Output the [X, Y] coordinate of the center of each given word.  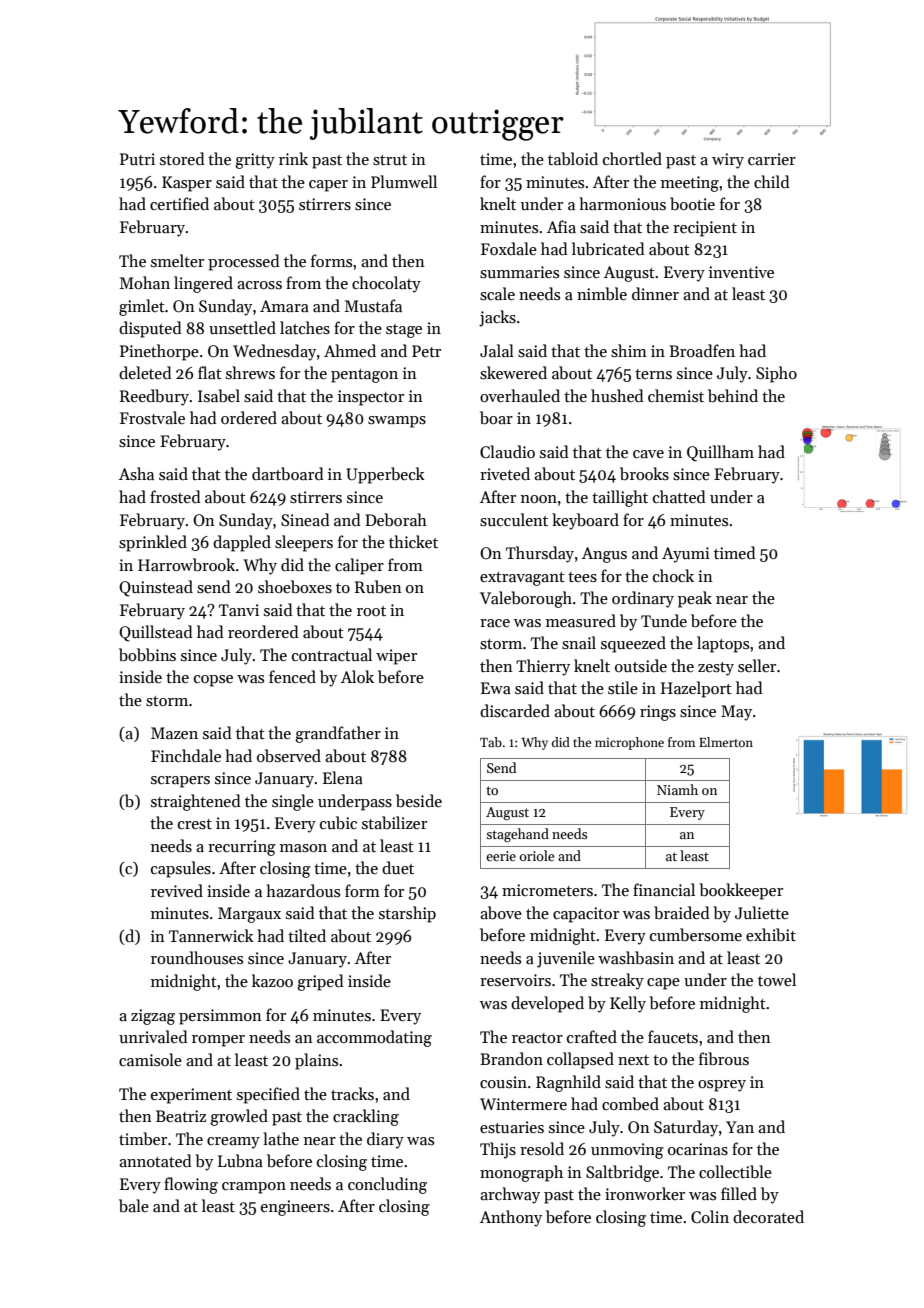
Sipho [776, 374]
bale [134, 1205]
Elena [343, 777]
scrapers [180, 782]
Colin [710, 1216]
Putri [137, 159]
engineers [295, 1208]
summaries [519, 272]
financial [664, 889]
